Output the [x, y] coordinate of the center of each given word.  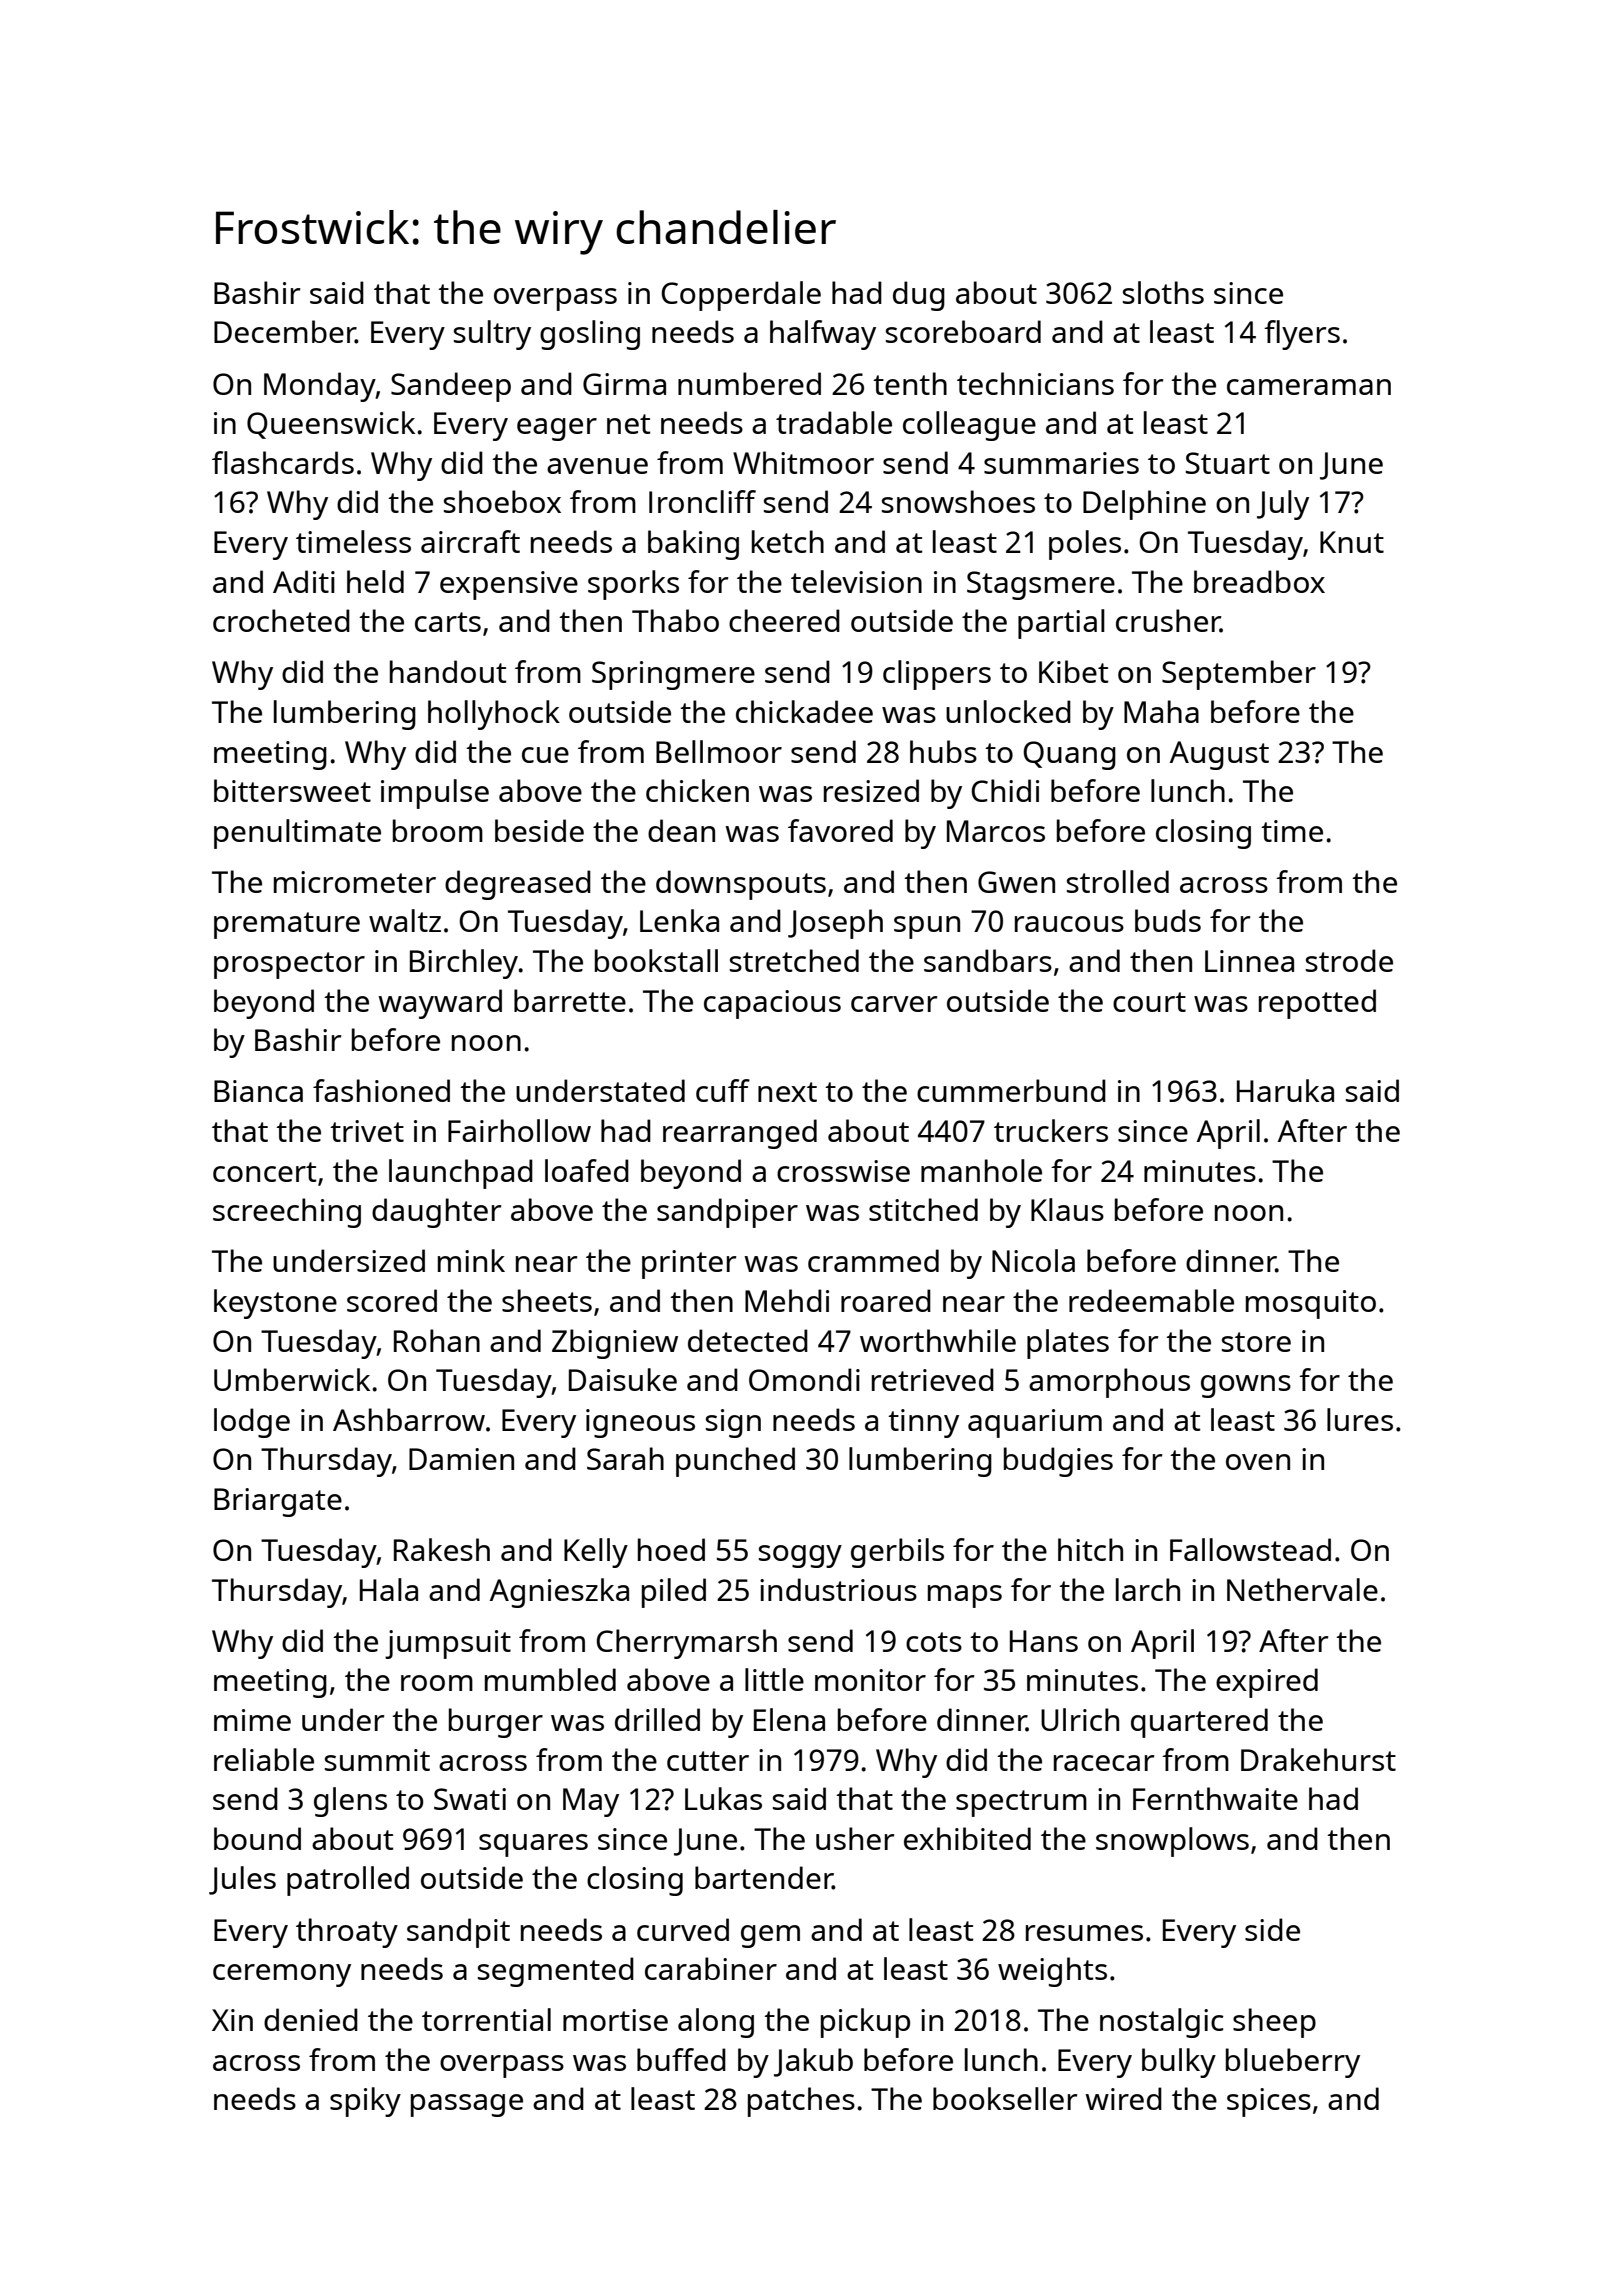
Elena [789, 1719]
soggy [800, 1556]
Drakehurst [1318, 1759]
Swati [470, 1799]
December [285, 332]
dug [919, 296]
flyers [1302, 335]
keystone [275, 1304]
